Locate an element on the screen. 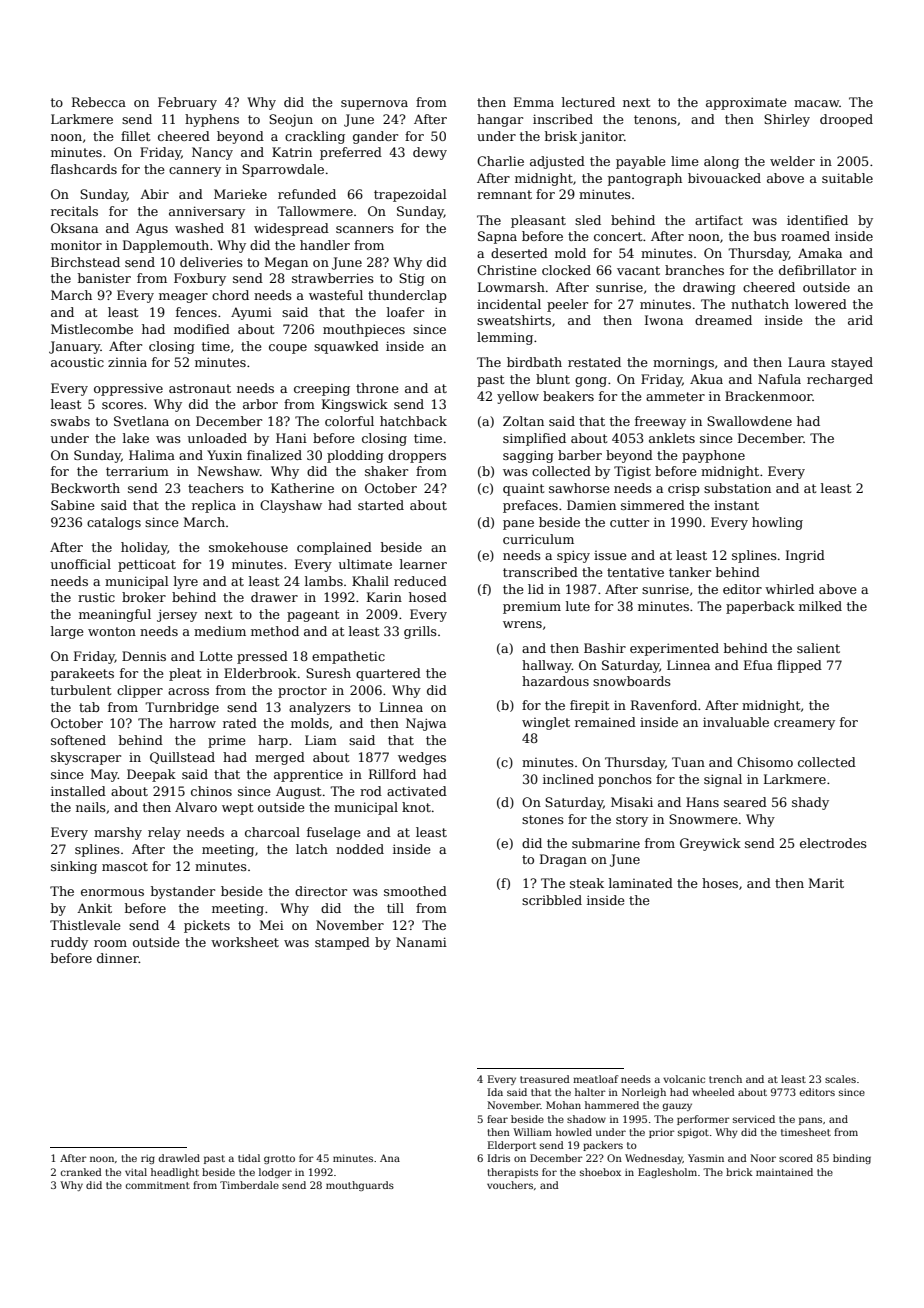  ammeter is located at coordinates (675, 396).
